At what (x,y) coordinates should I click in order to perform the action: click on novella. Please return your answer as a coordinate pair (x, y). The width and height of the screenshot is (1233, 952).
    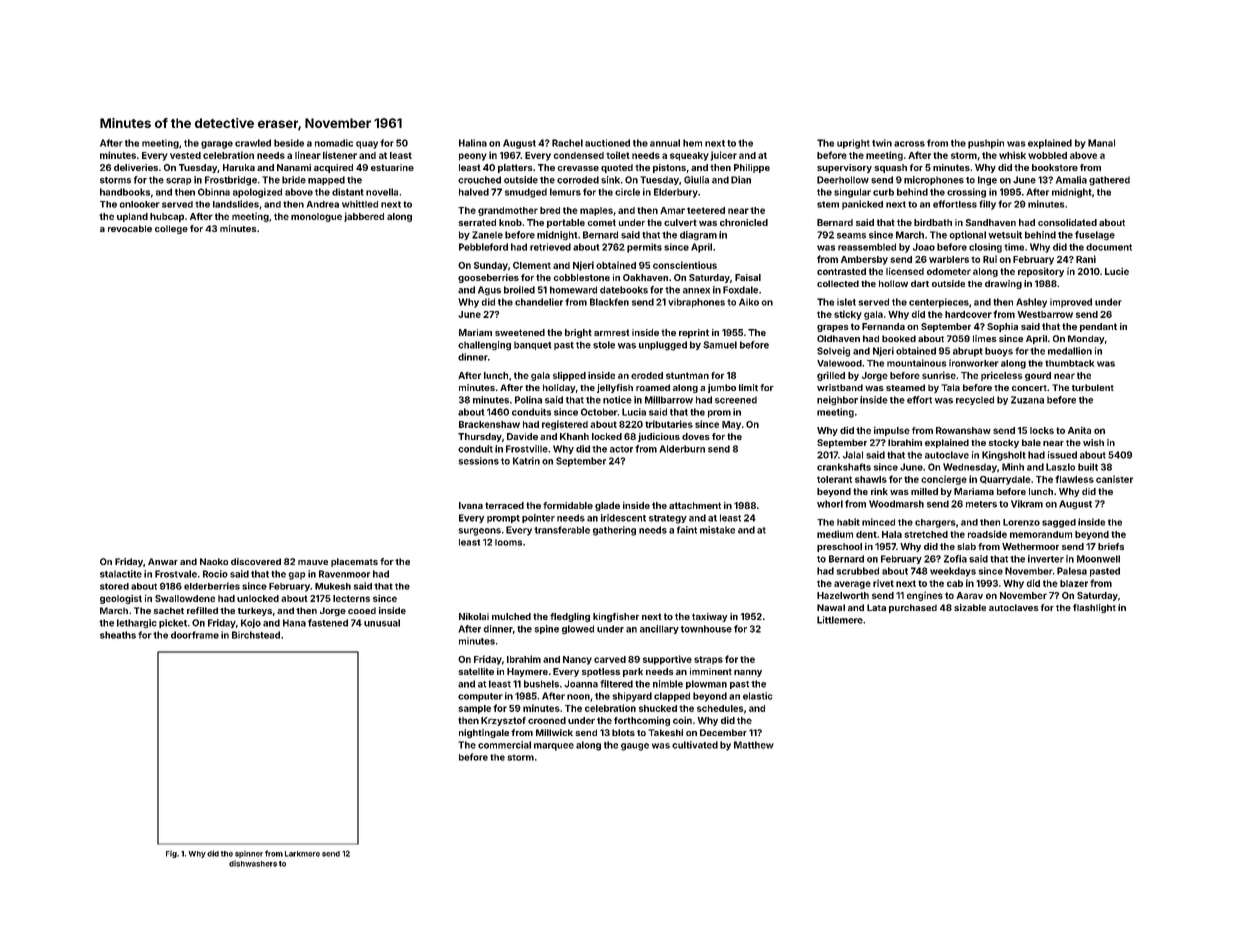
    Looking at the image, I should click on (382, 192).
